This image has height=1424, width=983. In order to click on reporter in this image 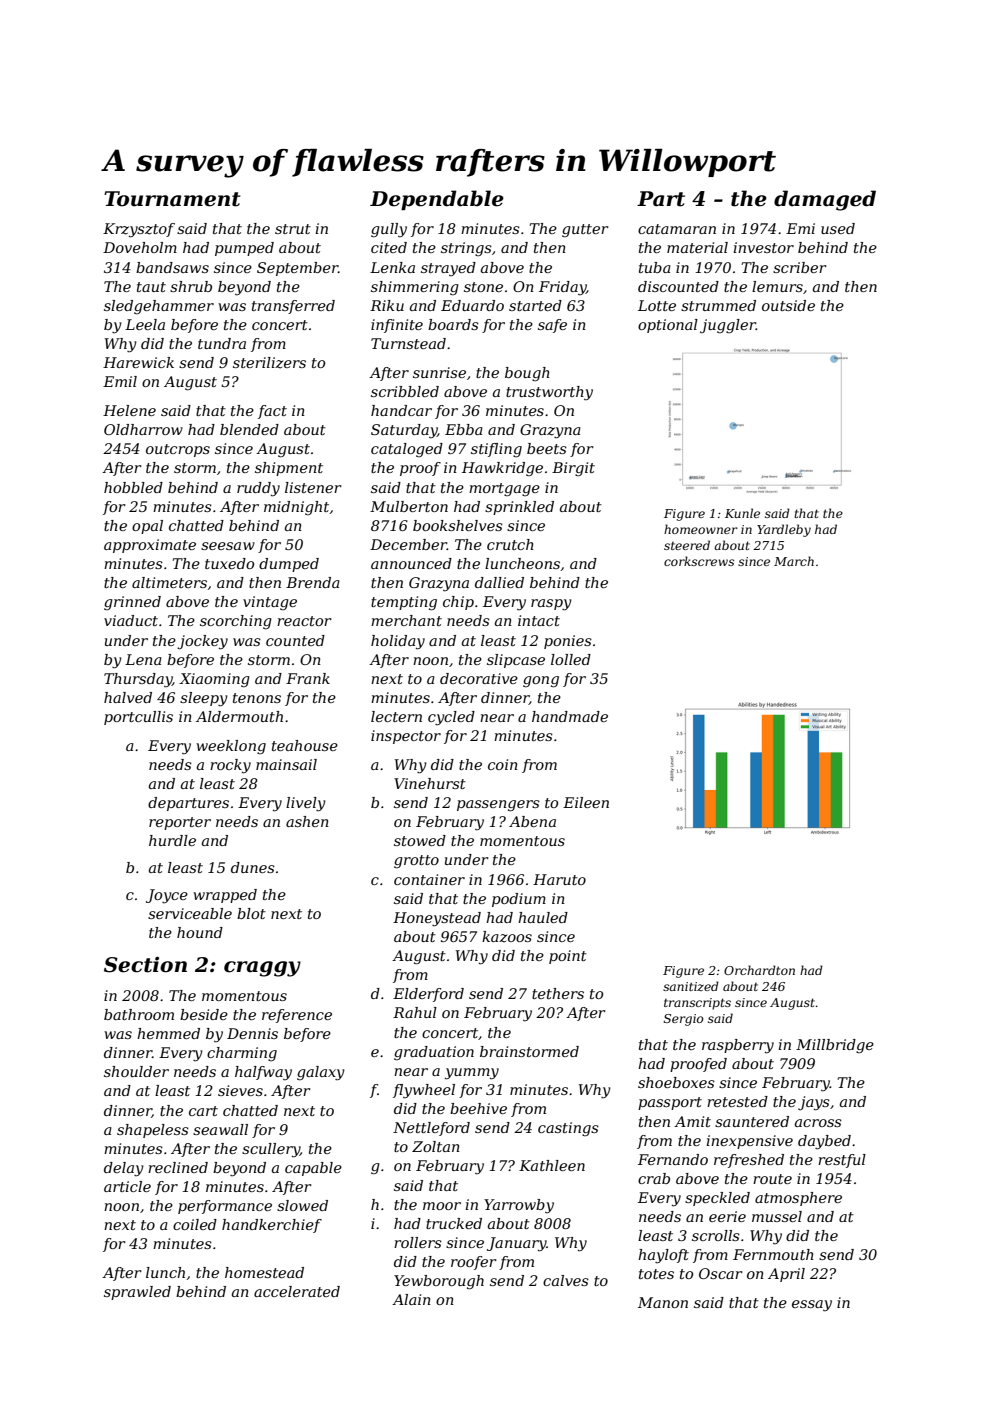, I will do `click(180, 823)`.
